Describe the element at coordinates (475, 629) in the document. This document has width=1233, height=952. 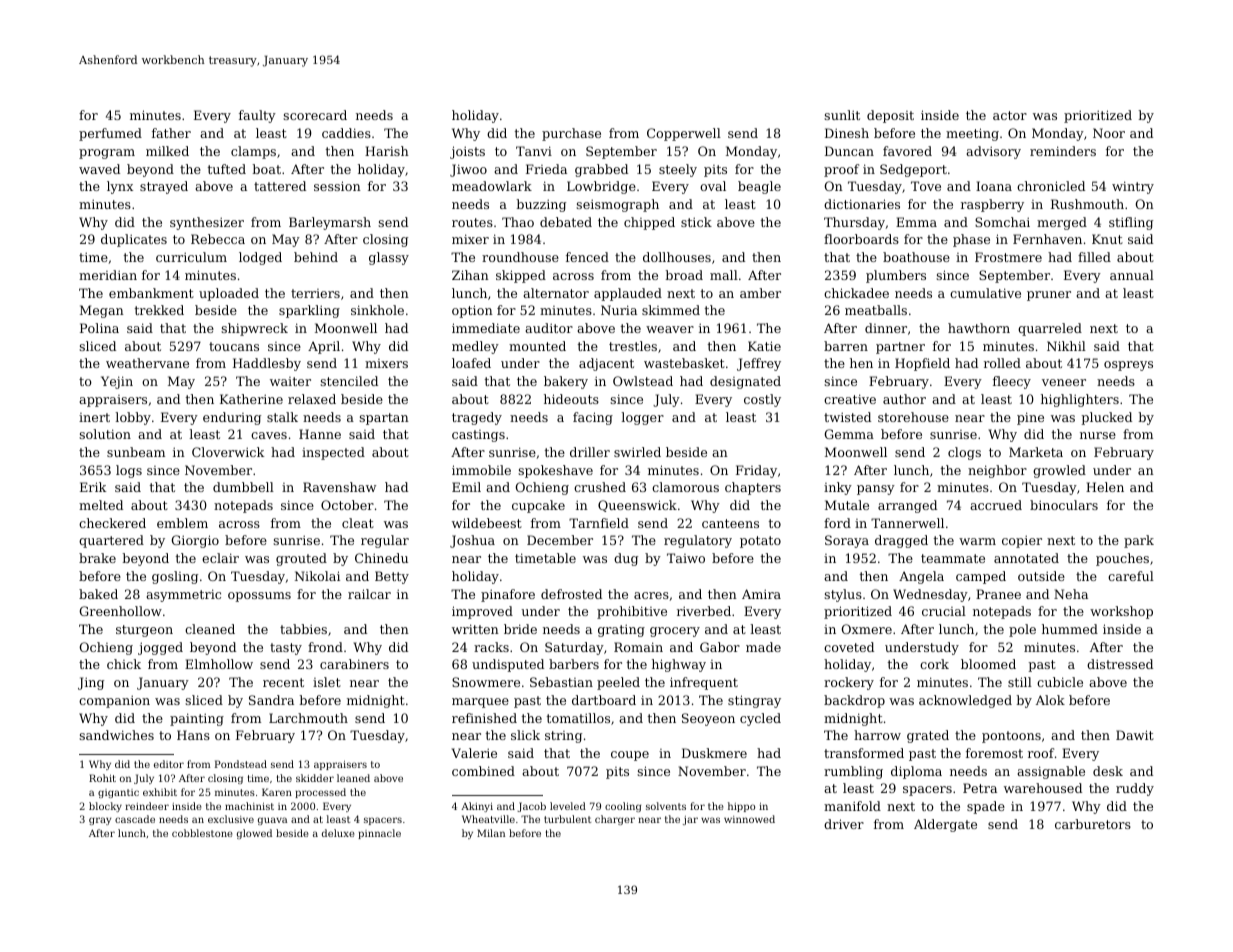
I see `written` at that location.
